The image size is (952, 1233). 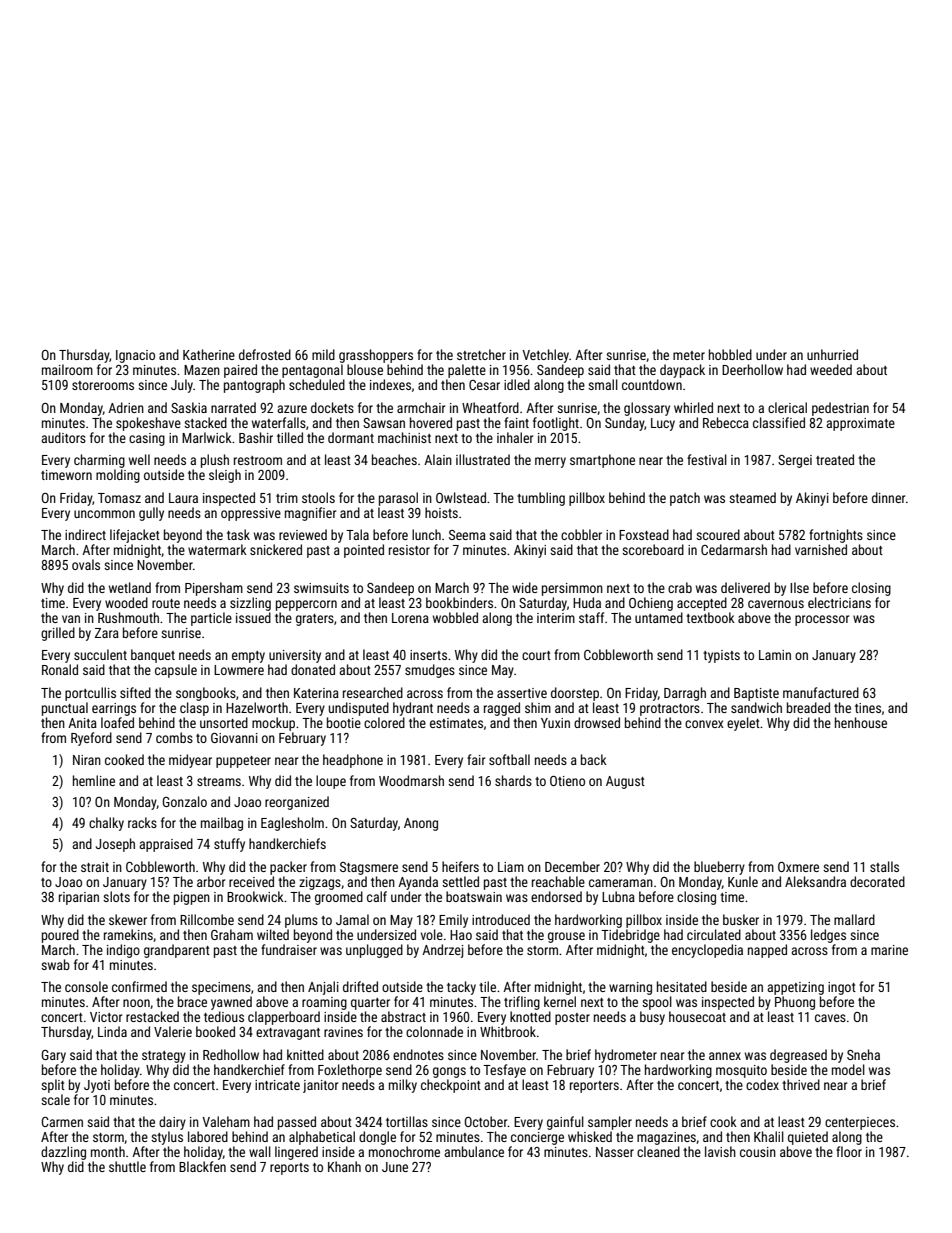 I want to click on Alain, so click(x=438, y=459).
